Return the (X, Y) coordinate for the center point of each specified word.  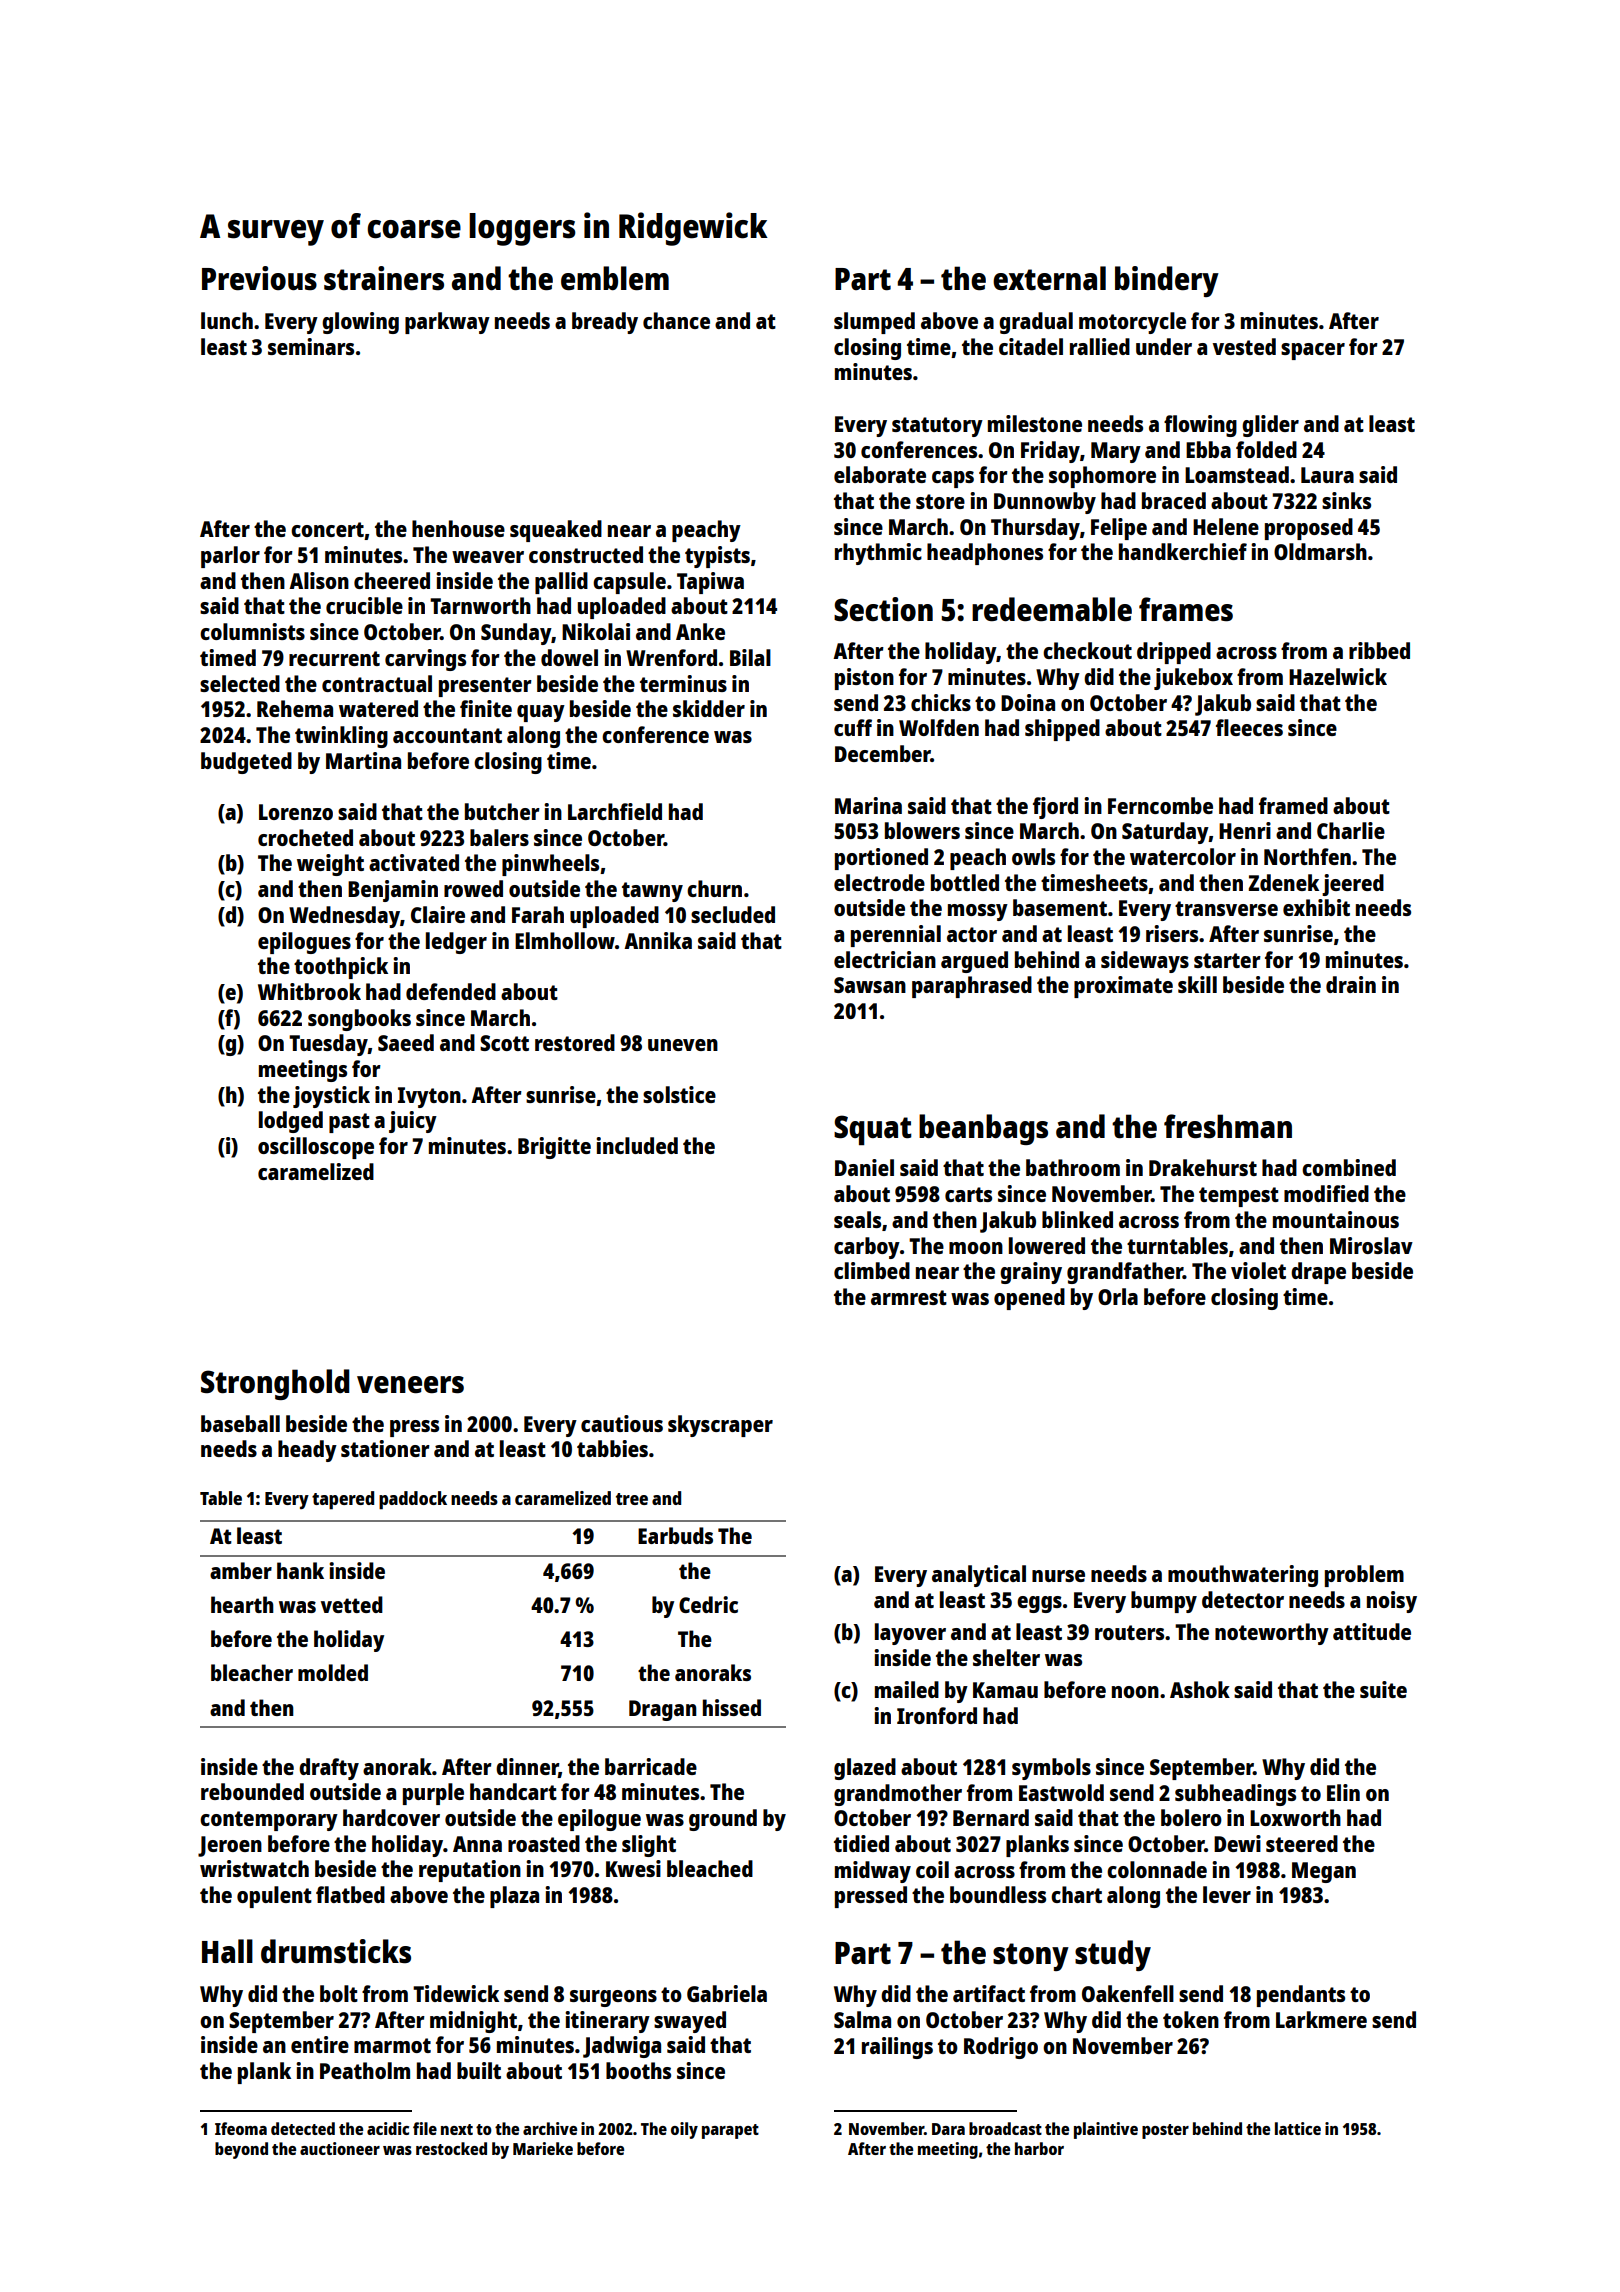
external (1049, 278)
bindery (1167, 281)
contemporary (269, 1821)
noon (1135, 1692)
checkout (1087, 650)
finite (486, 708)
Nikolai (596, 631)
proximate (1123, 987)
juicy (413, 1122)
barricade (651, 1766)
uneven (683, 1045)
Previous (259, 278)
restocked (451, 2148)
